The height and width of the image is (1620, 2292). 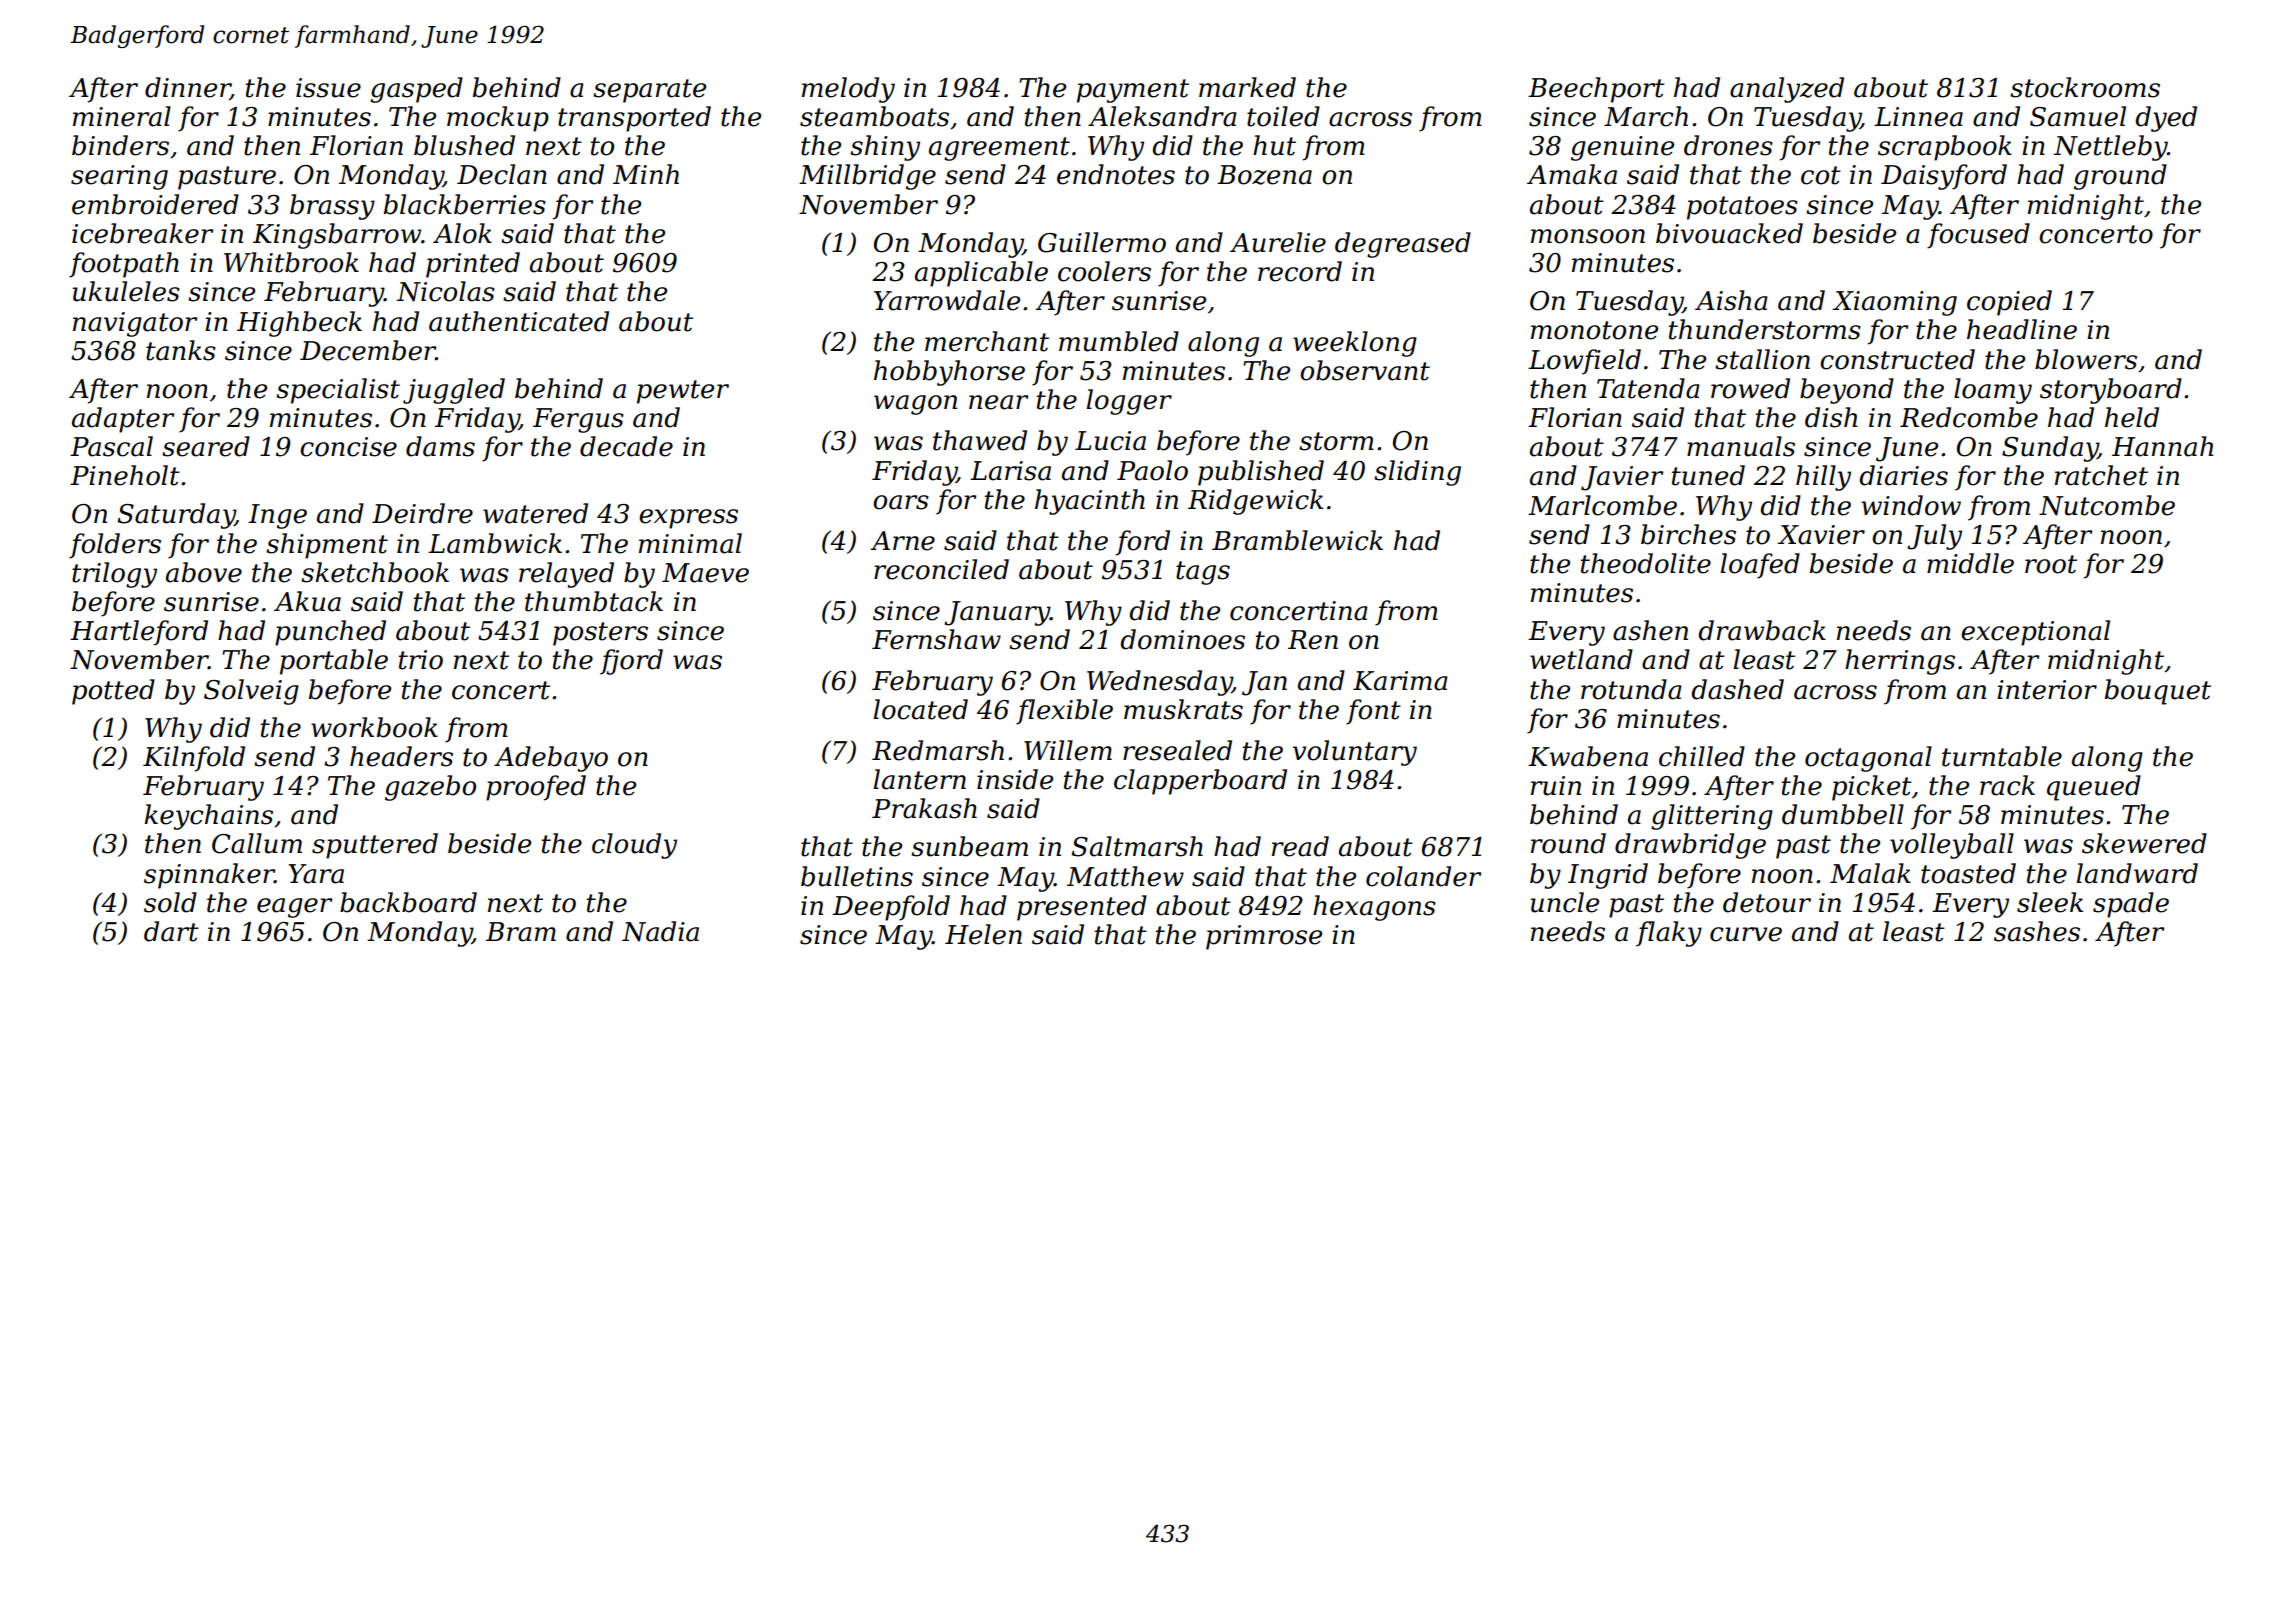 I want to click on dart, so click(x=171, y=931).
